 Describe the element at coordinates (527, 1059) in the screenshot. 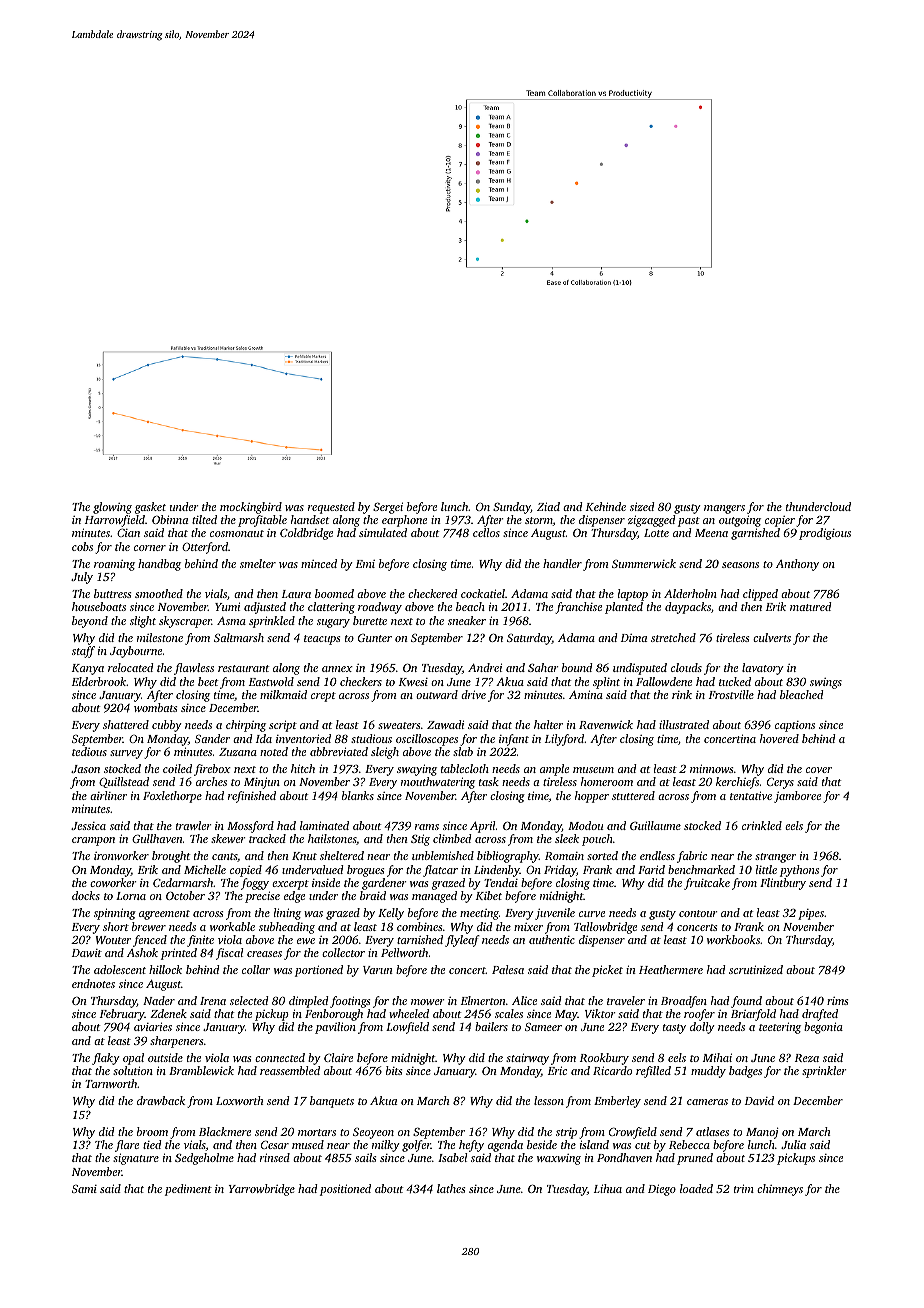

I see `stairway` at that location.
